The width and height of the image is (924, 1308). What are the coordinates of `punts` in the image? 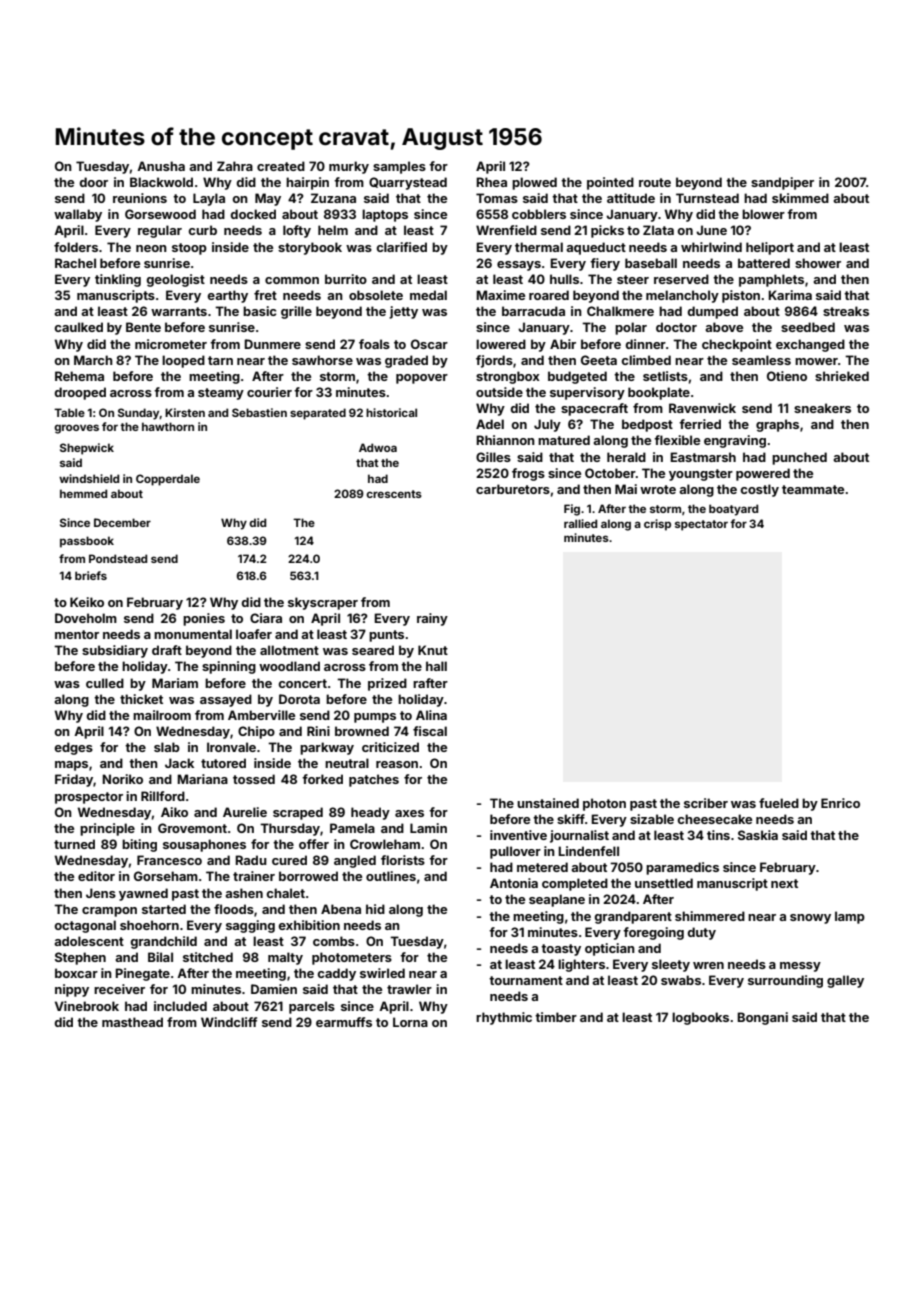 It's located at (386, 636).
